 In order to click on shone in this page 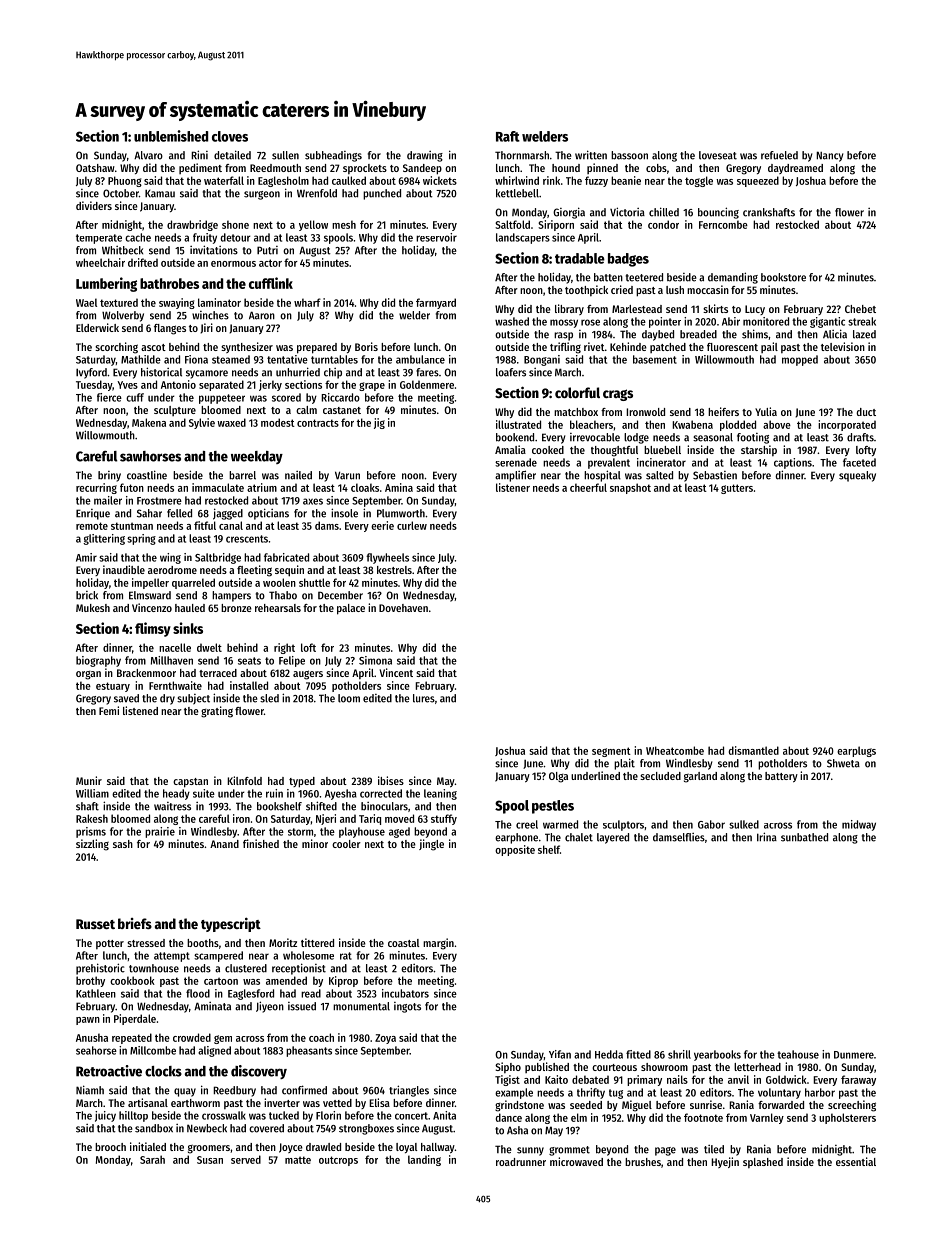, I will do `click(235, 224)`.
